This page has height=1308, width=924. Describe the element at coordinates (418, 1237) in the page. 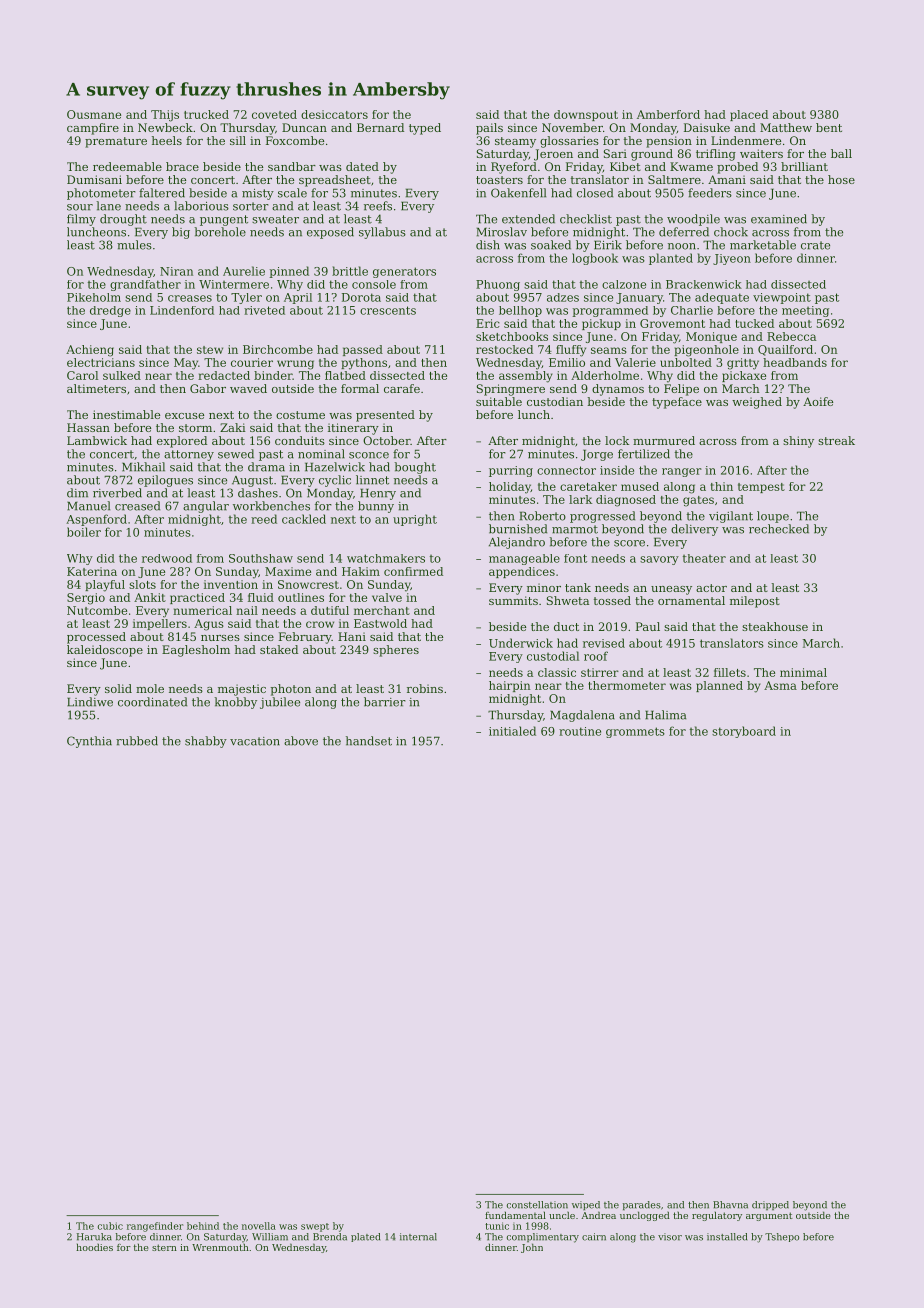

I see `internal` at that location.
